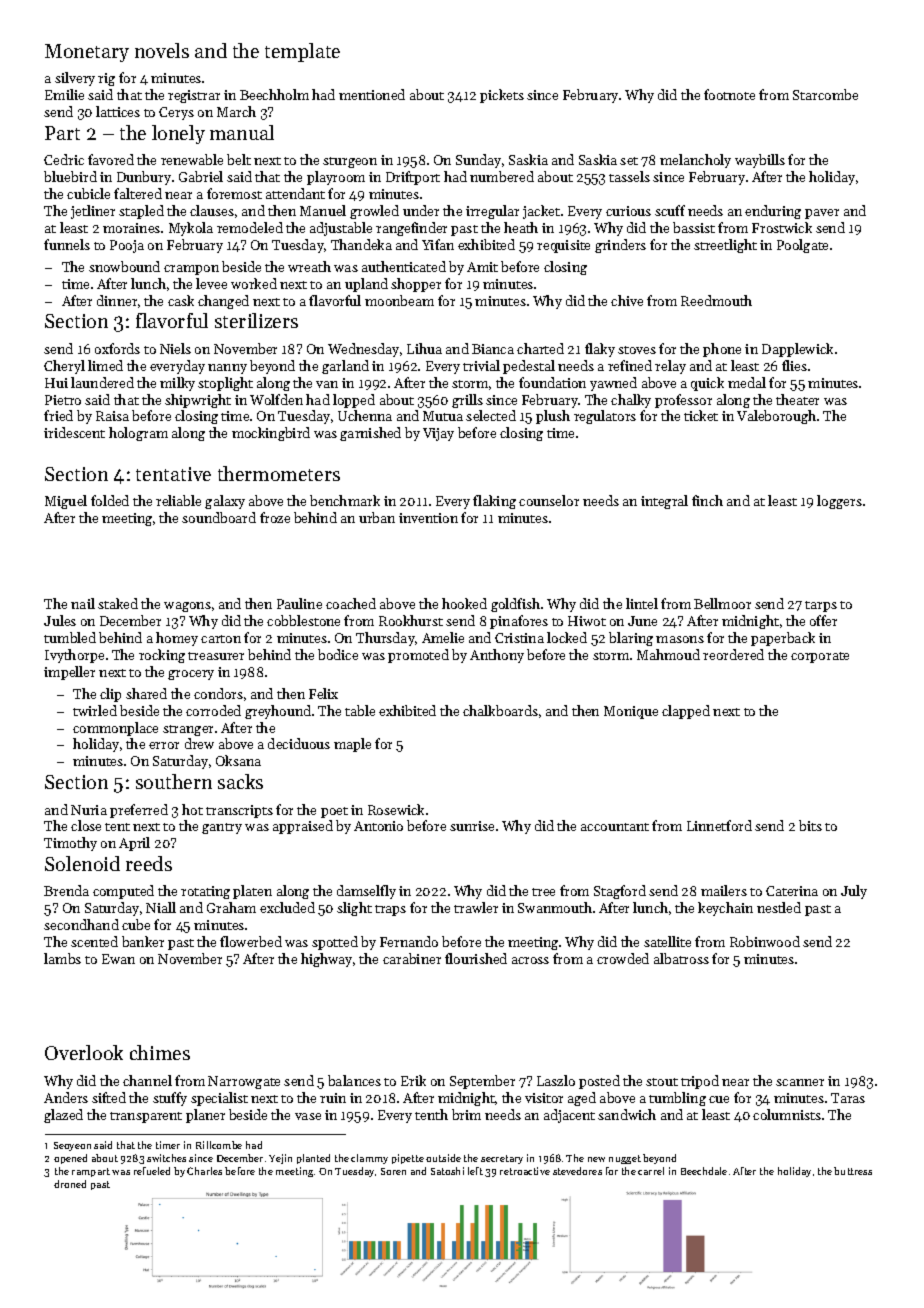 This screenshot has height=1308, width=924. I want to click on buttress, so click(853, 1171).
